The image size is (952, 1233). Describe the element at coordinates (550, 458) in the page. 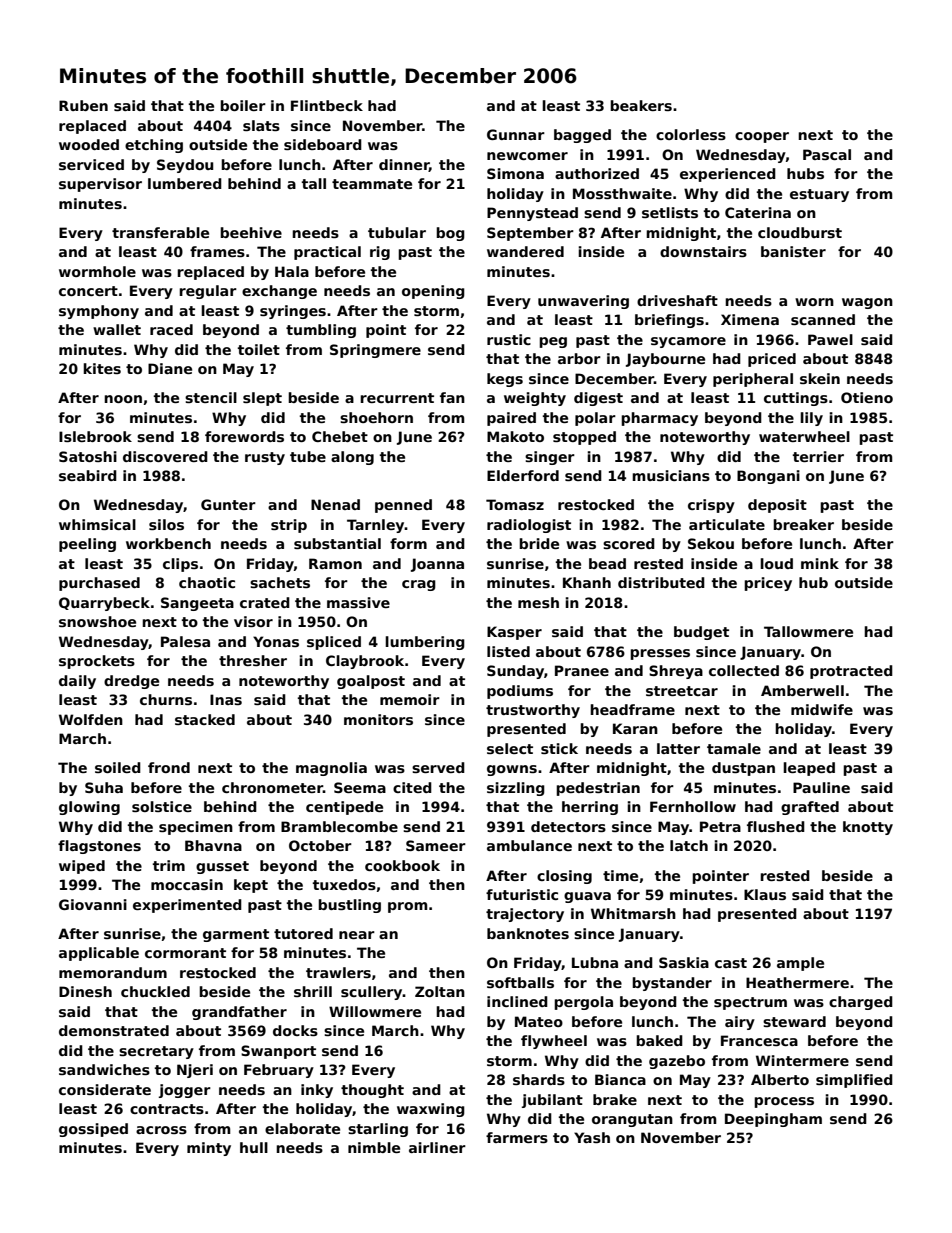

I see `singer` at that location.
